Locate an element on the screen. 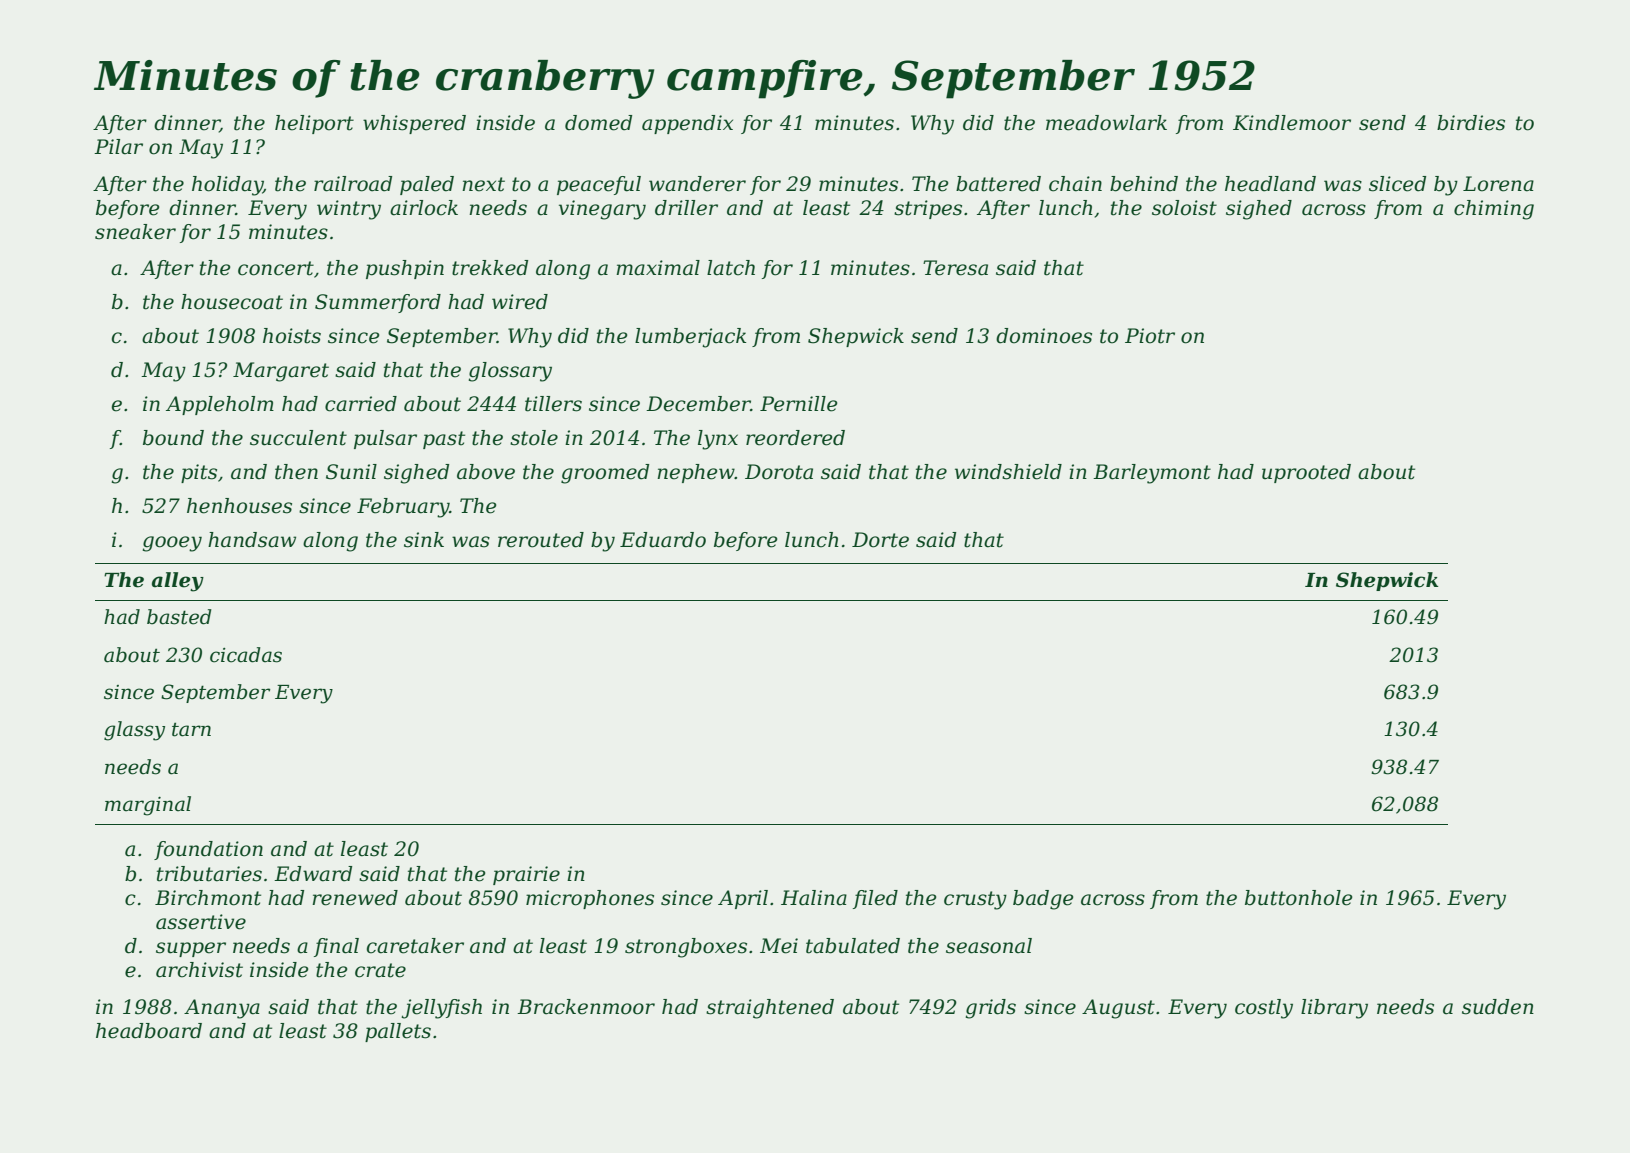  holiday is located at coordinates (227, 186).
